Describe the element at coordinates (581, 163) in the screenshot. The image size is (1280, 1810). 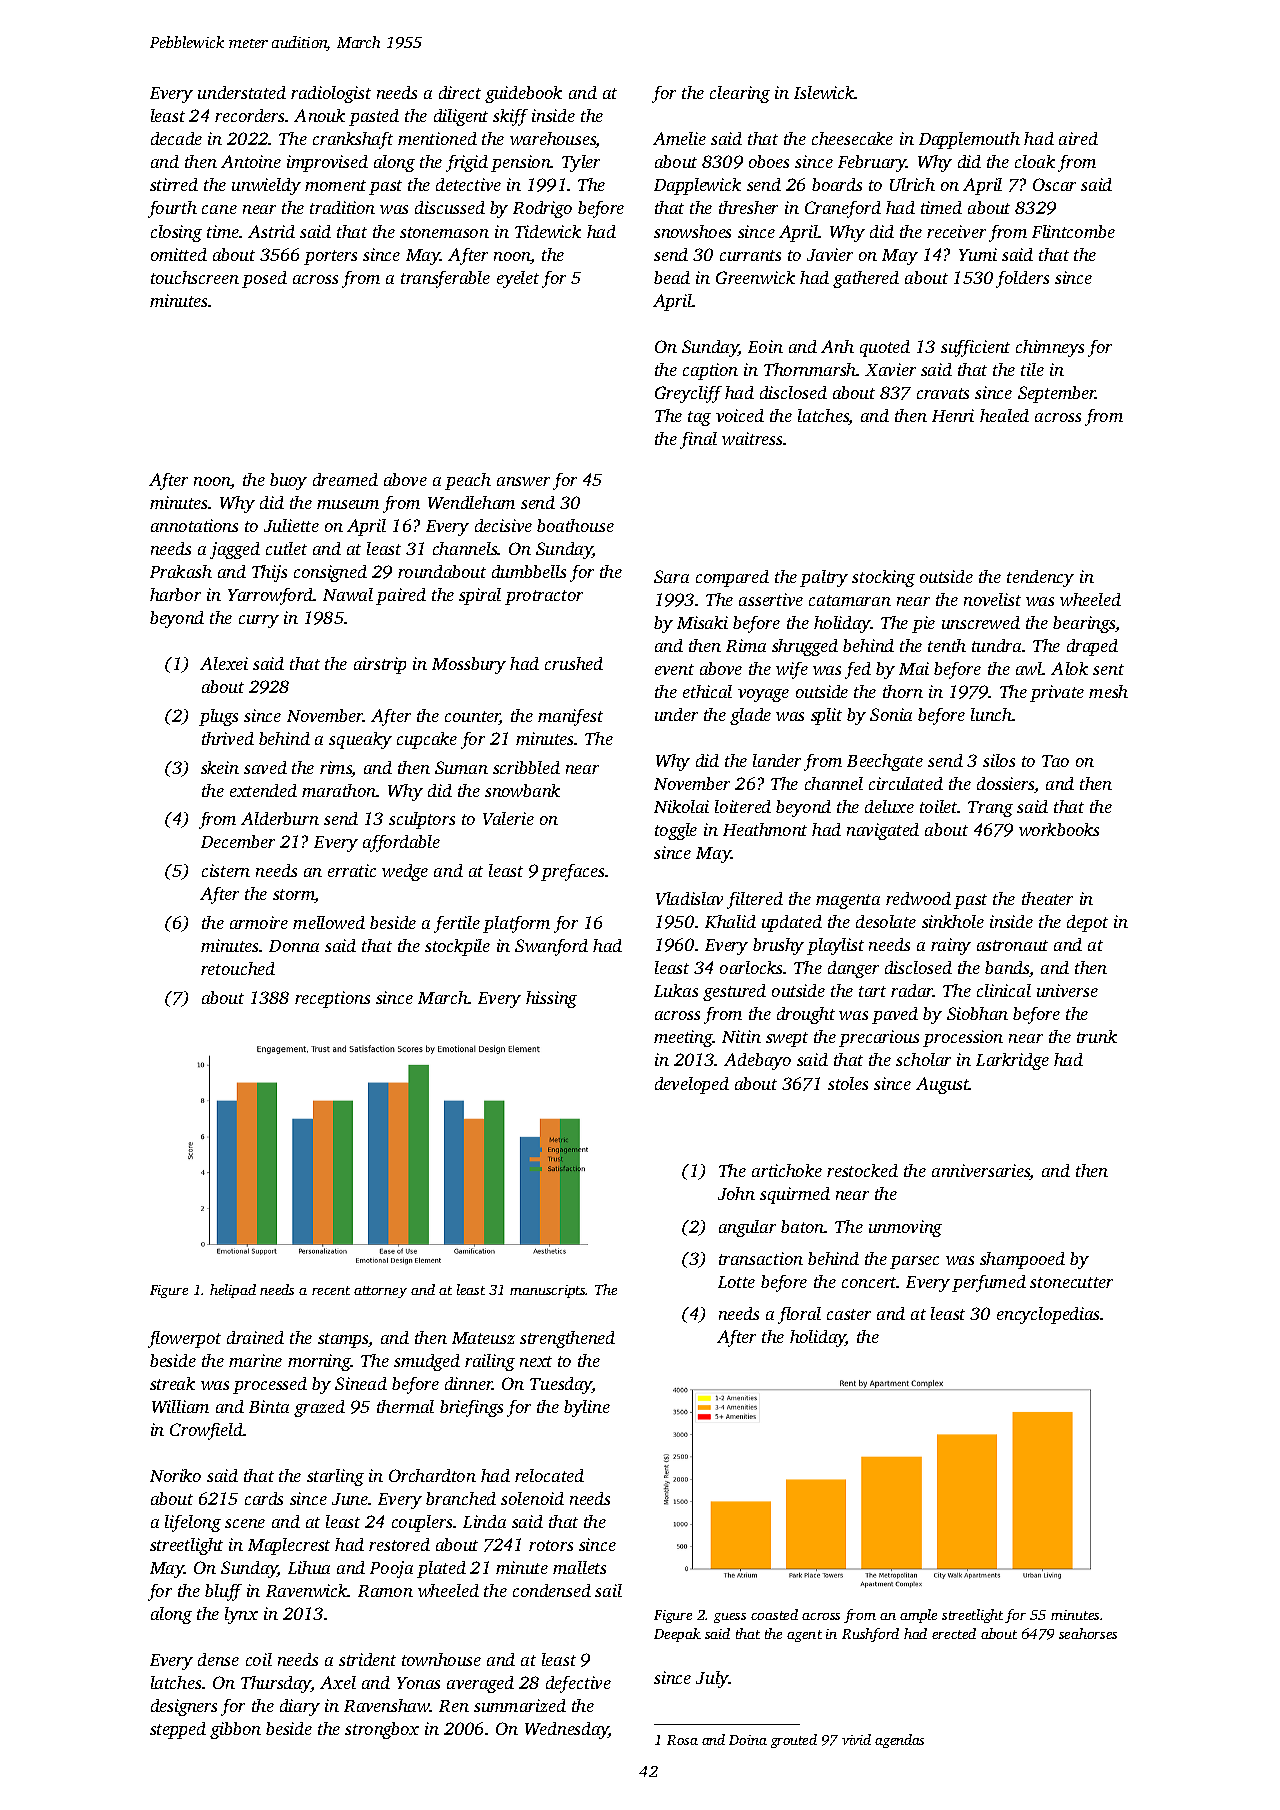
I see `Tyler` at that location.
